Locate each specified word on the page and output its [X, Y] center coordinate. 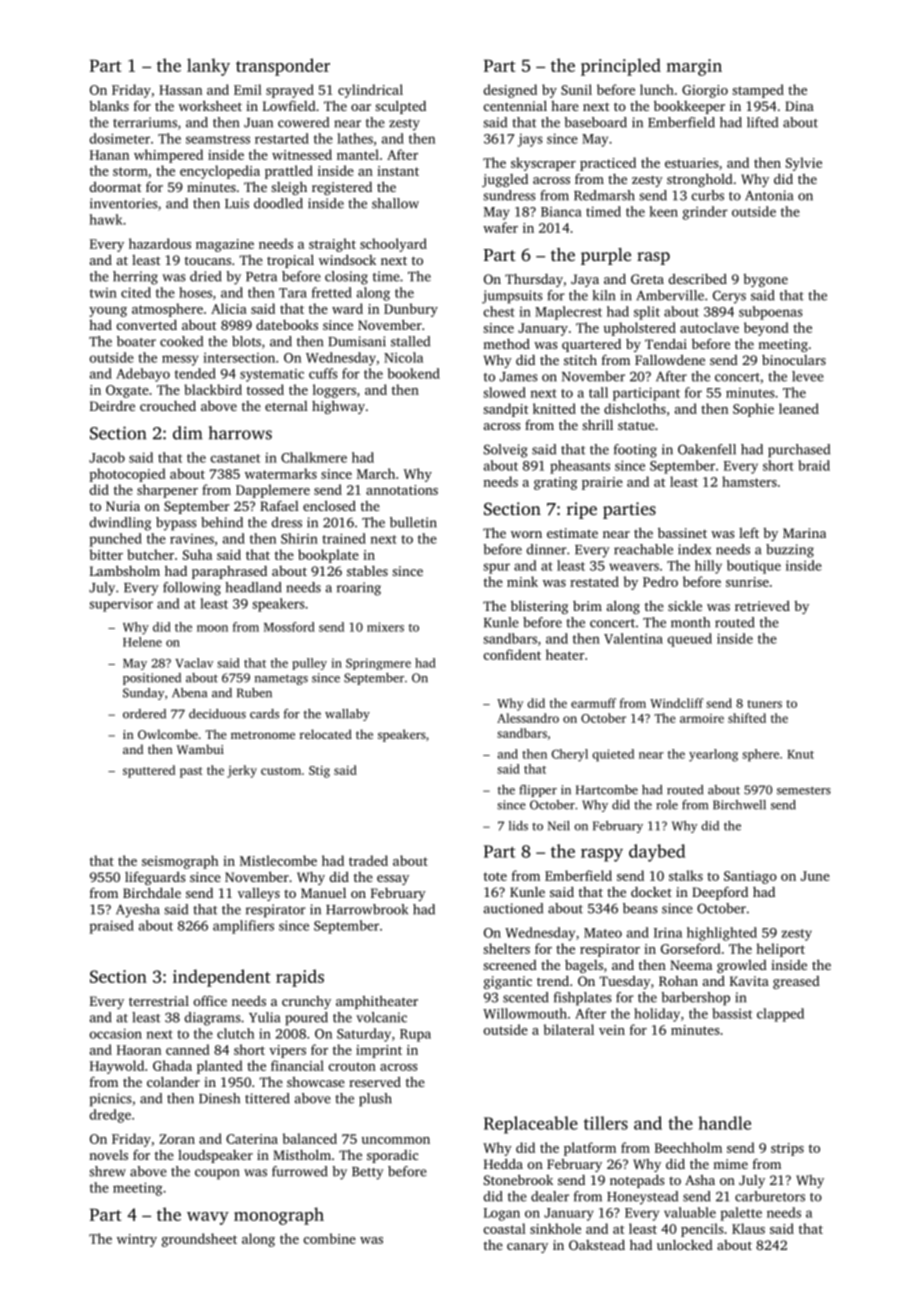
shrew [107, 1171]
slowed [504, 392]
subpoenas [771, 313]
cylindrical [370, 91]
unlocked [685, 1245]
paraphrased [229, 572]
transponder [283, 67]
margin [694, 67]
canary [527, 1248]
